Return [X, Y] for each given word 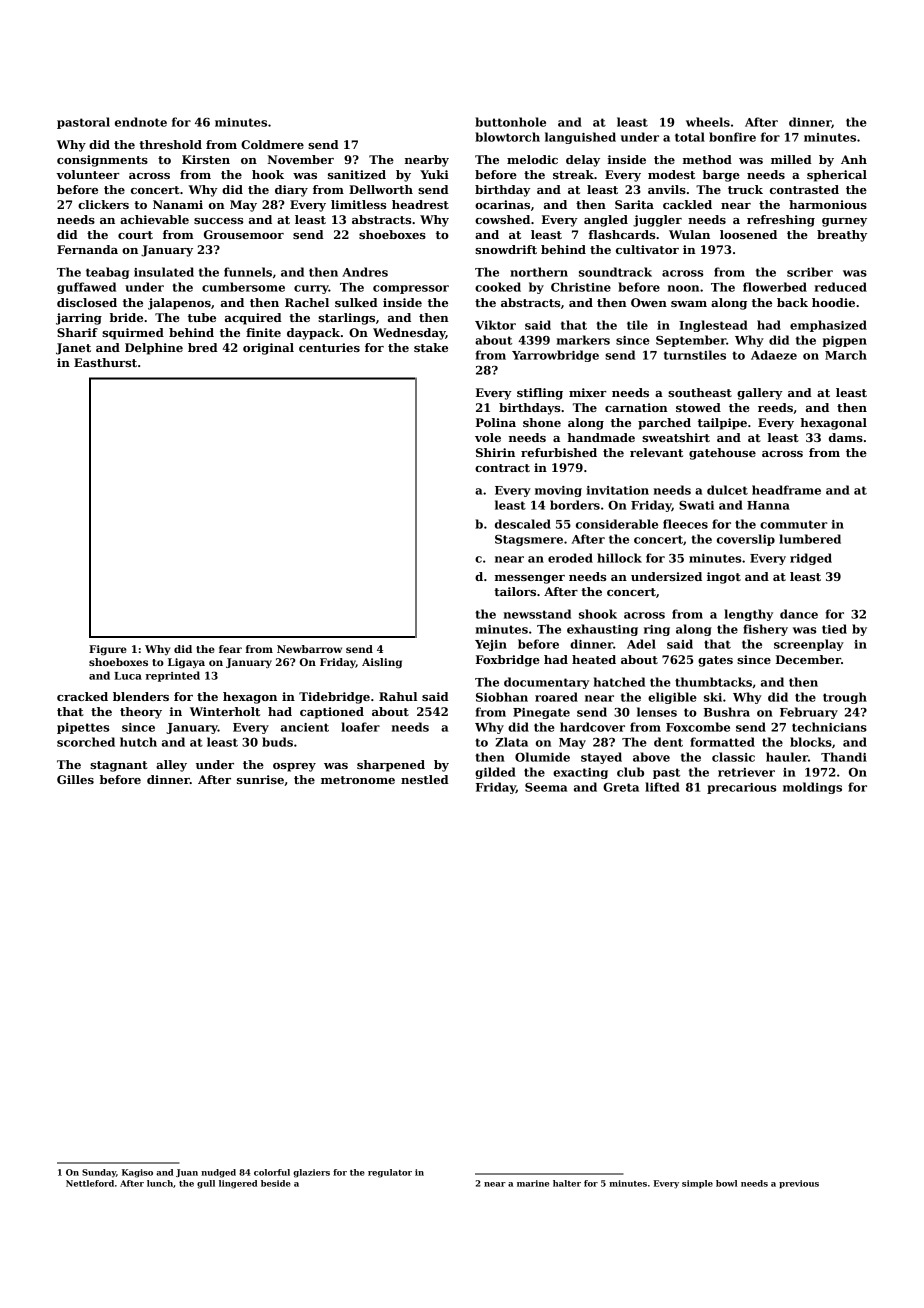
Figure [108, 650]
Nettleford [90, 1183]
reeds [775, 407]
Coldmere [272, 144]
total [690, 137]
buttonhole [510, 122]
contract [502, 468]
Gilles [75, 779]
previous [799, 1184]
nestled [425, 779]
